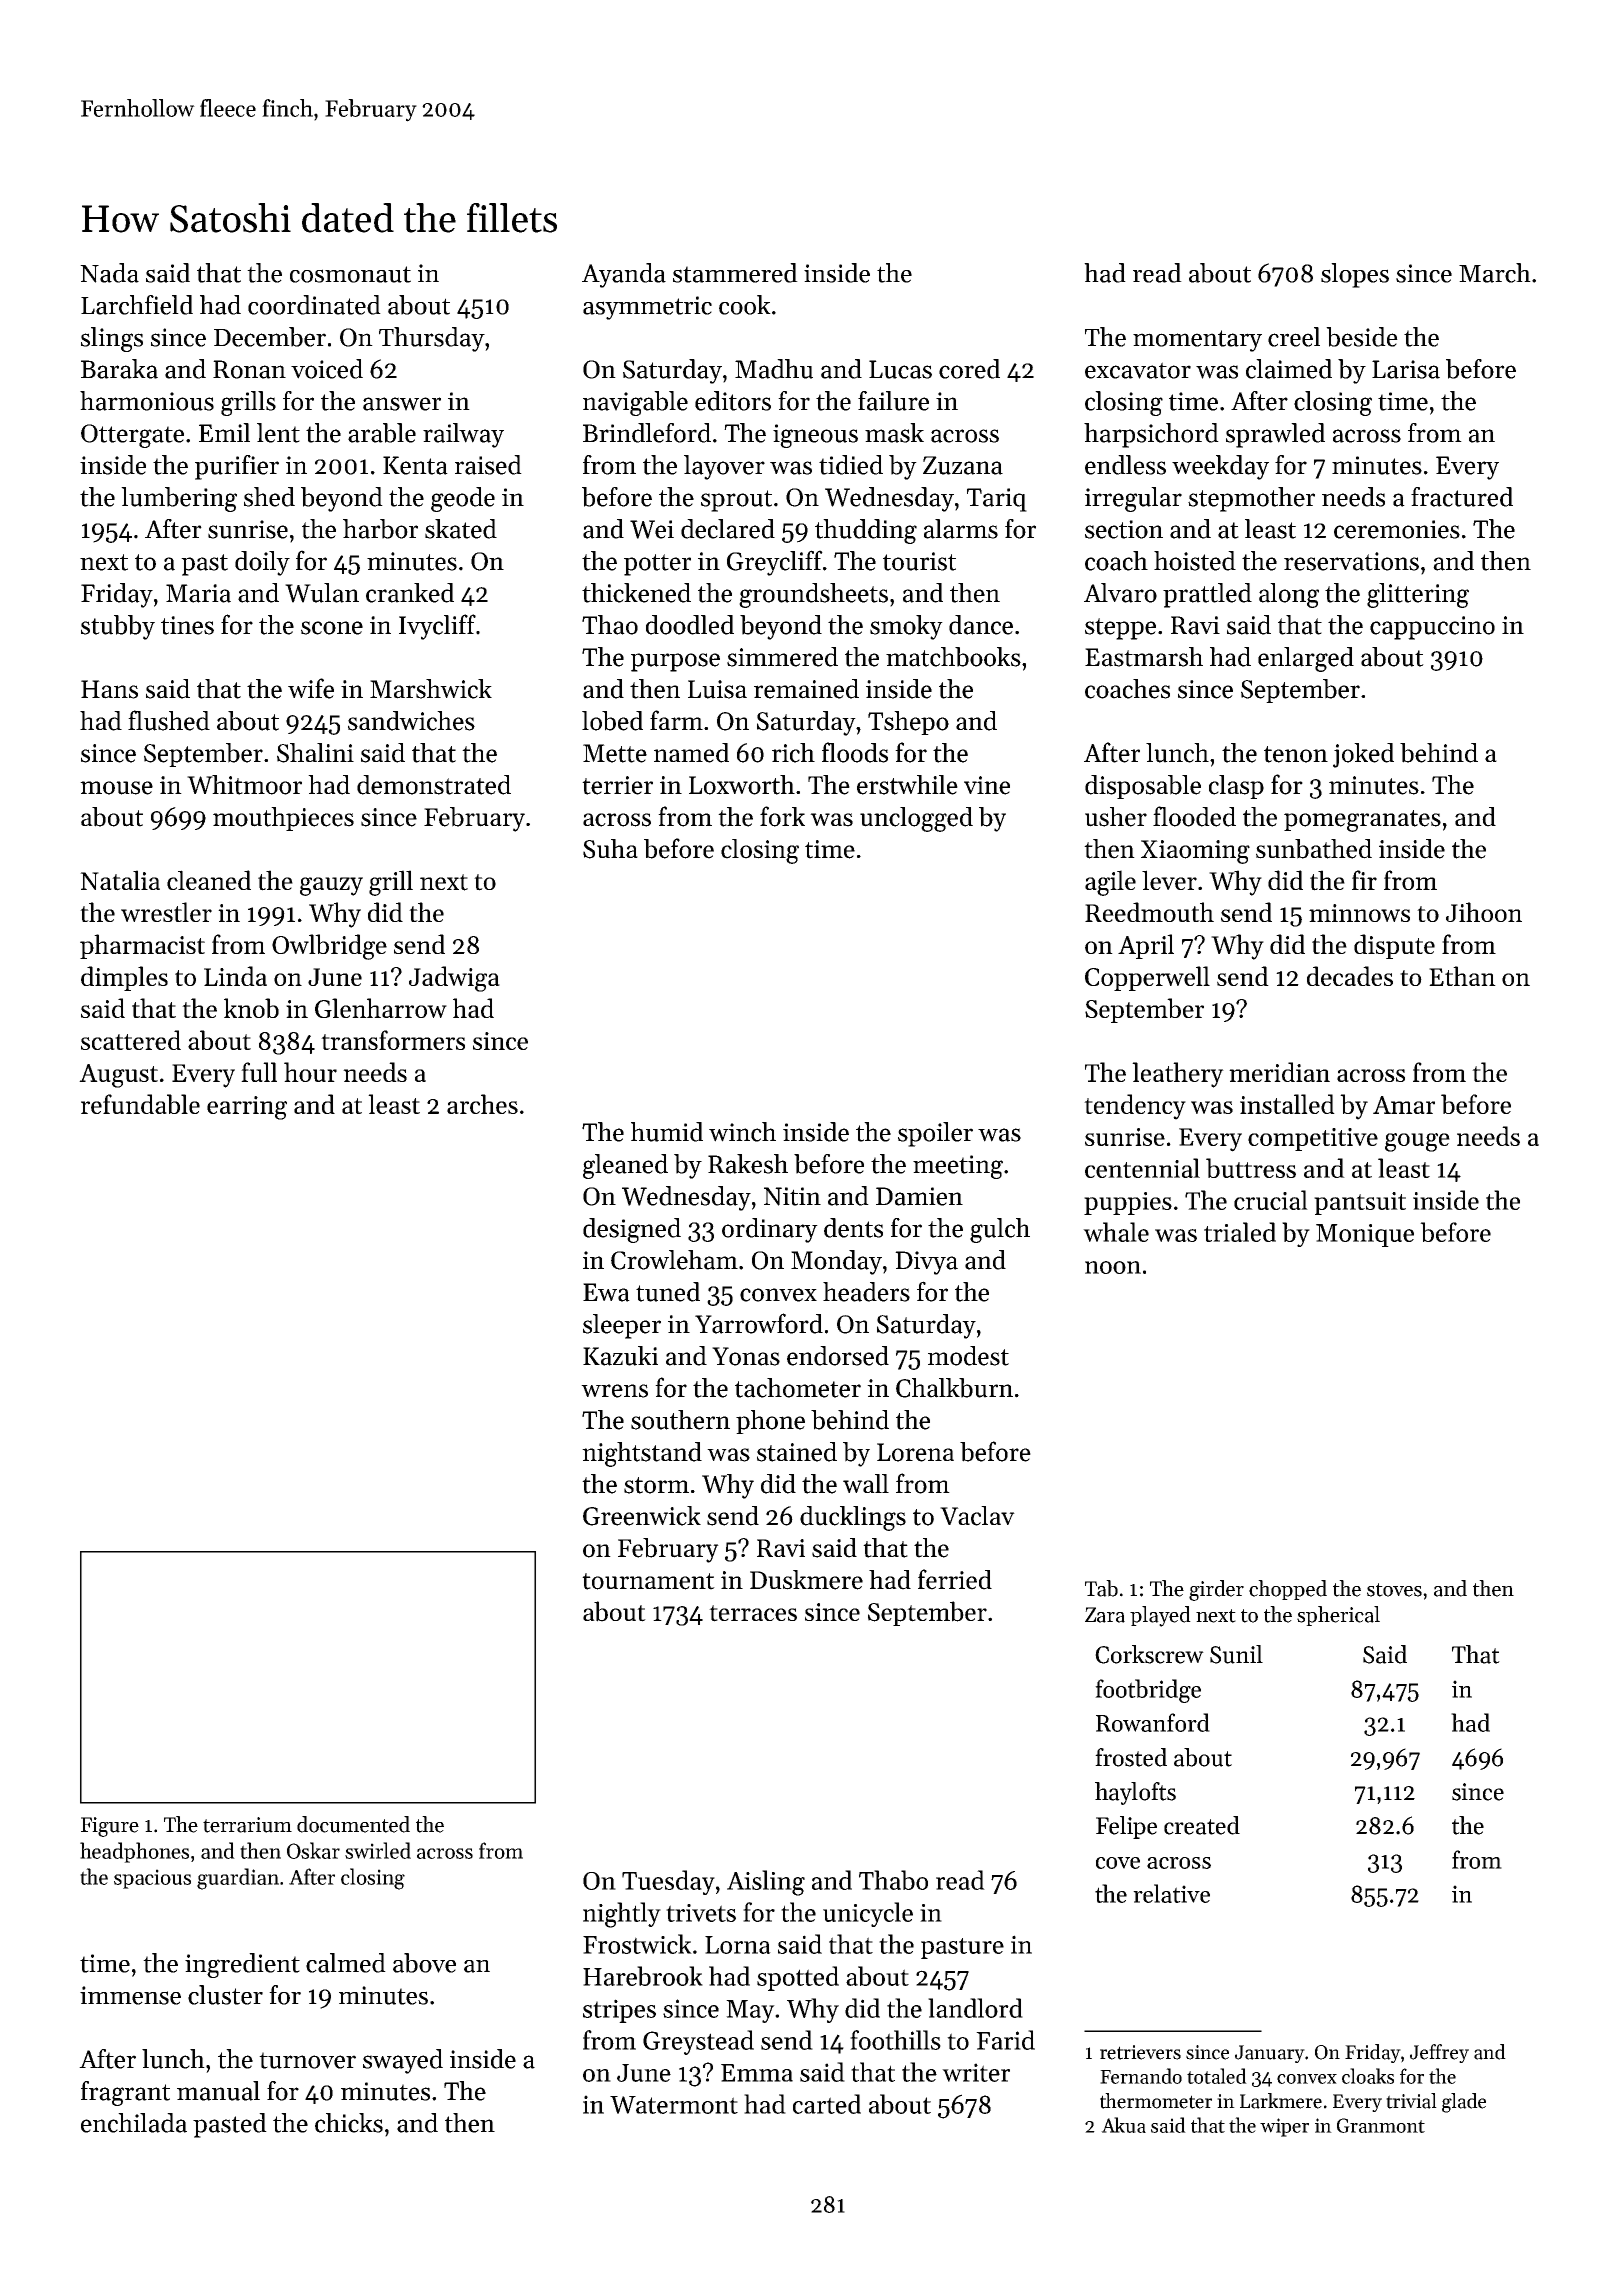 The image size is (1620, 2292). Describe the element at coordinates (806, 1580) in the image. I see `Duskmere` at that location.
